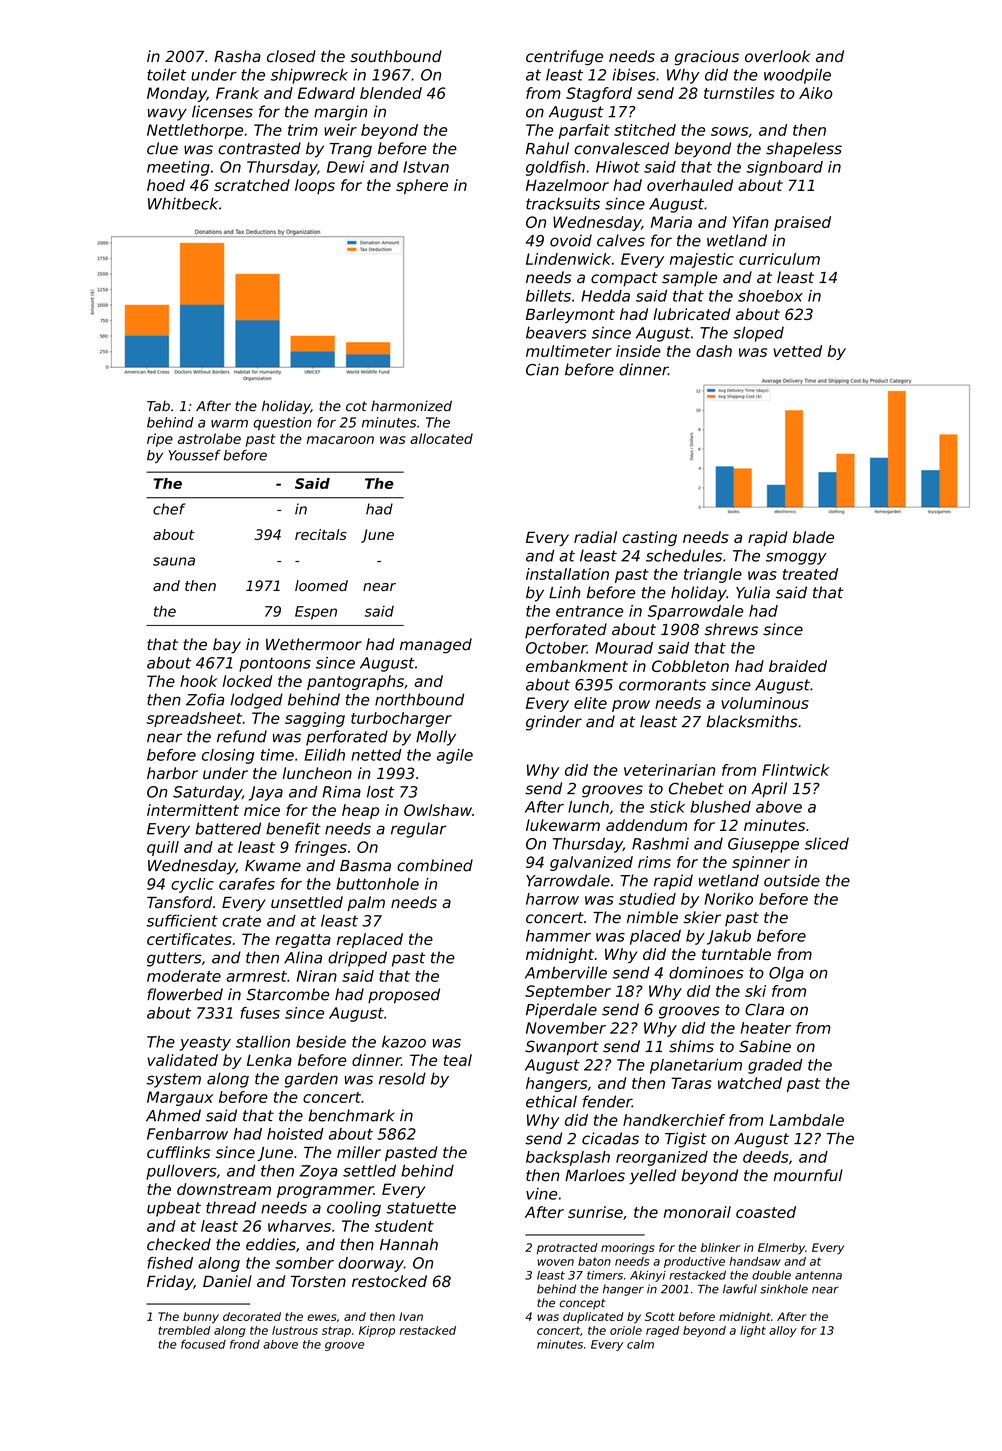 The image size is (1002, 1451). What do you see at coordinates (638, 351) in the screenshot?
I see `inside` at bounding box center [638, 351].
